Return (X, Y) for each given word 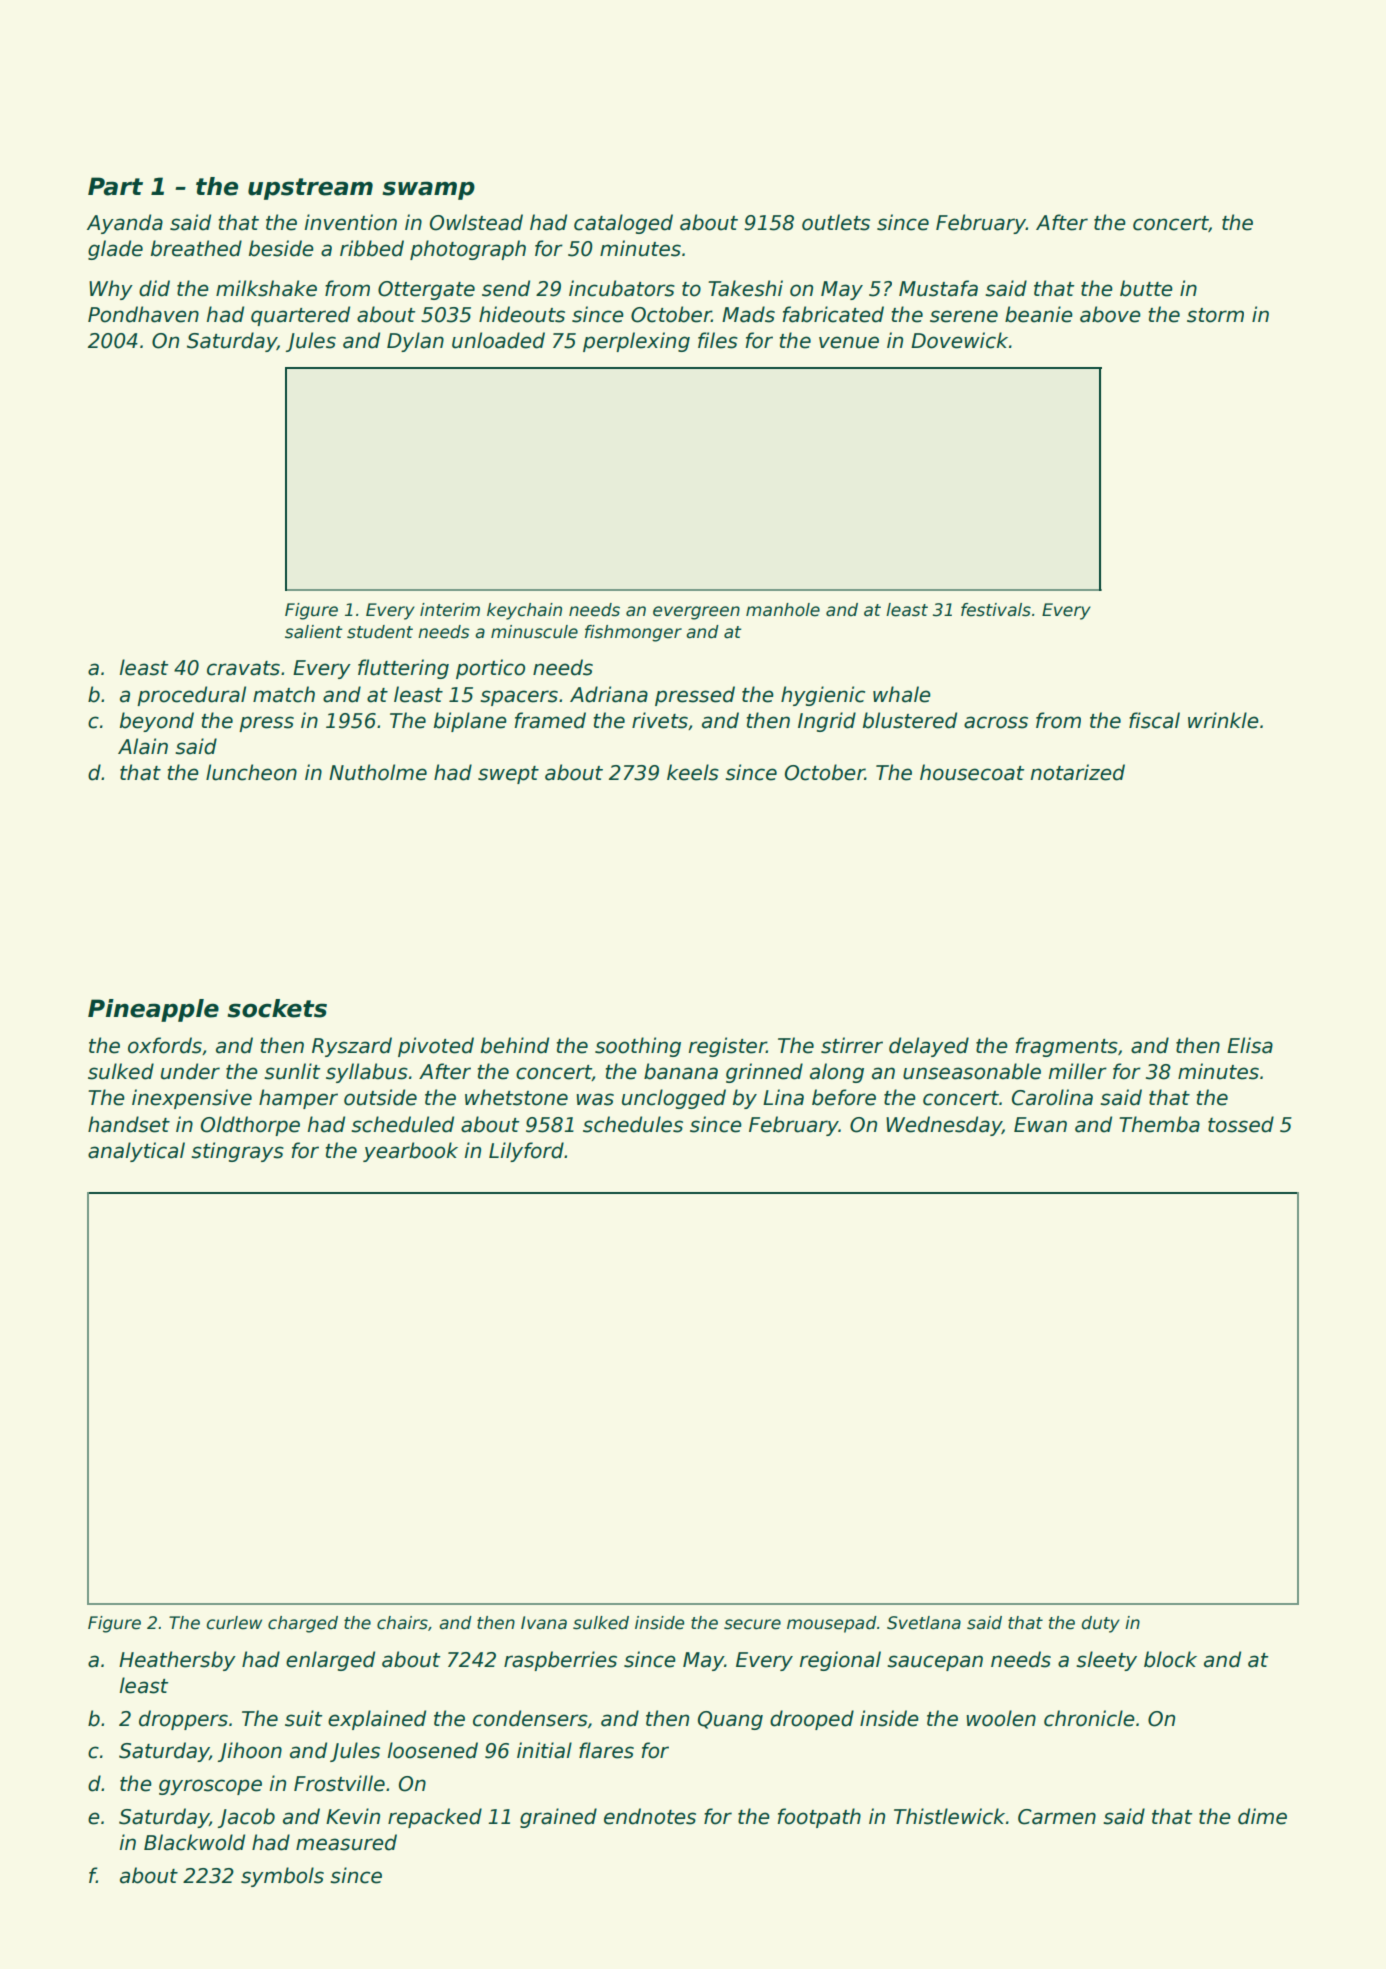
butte (1146, 288)
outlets (836, 222)
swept (508, 775)
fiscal (1154, 720)
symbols (282, 1877)
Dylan (415, 342)
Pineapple (153, 1010)
